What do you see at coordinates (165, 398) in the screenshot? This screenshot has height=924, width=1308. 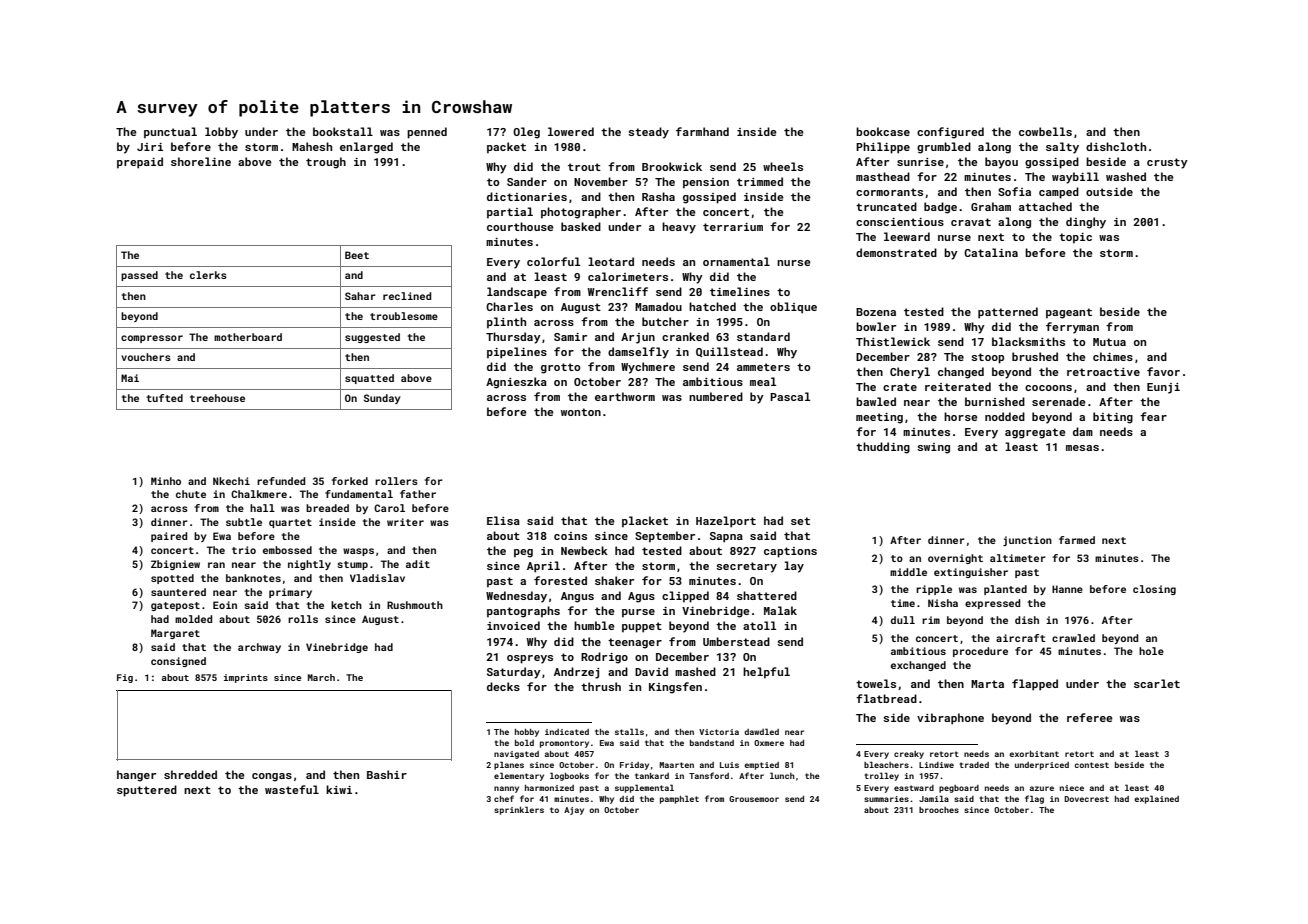 I see `tufted` at bounding box center [165, 398].
